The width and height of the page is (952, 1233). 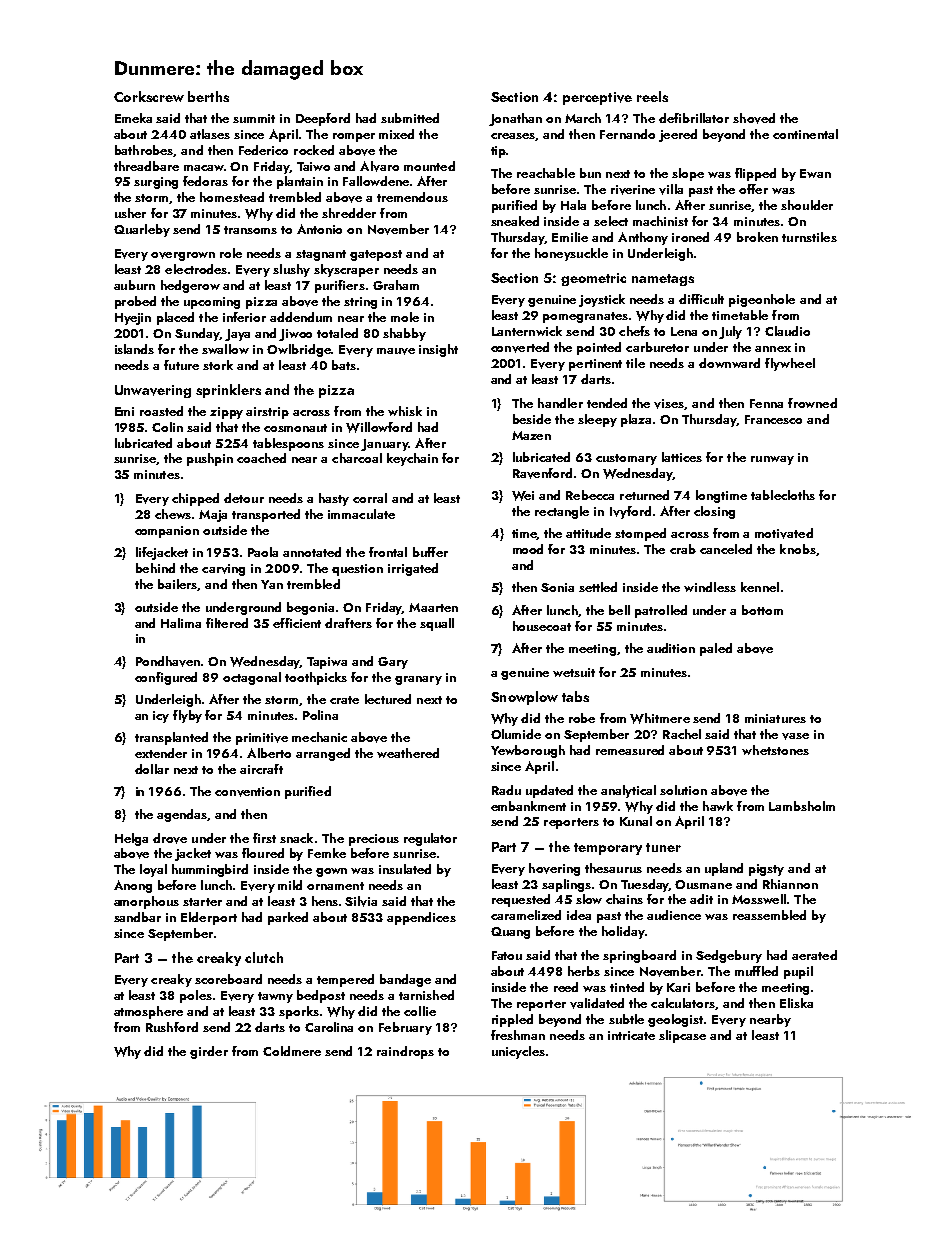 I want to click on roasted, so click(x=161, y=411).
